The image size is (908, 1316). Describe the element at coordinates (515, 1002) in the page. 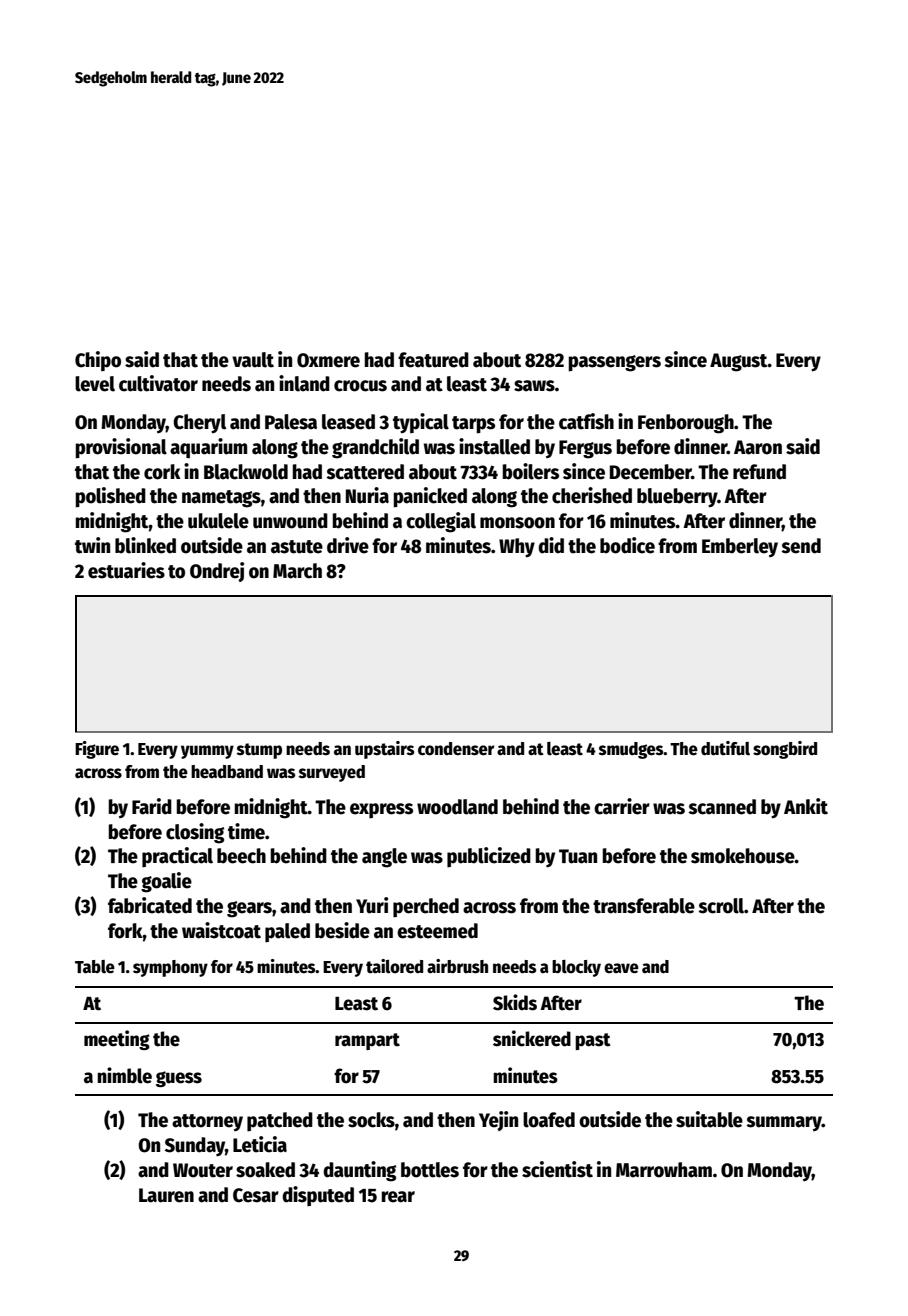

I see `Skids` at that location.
